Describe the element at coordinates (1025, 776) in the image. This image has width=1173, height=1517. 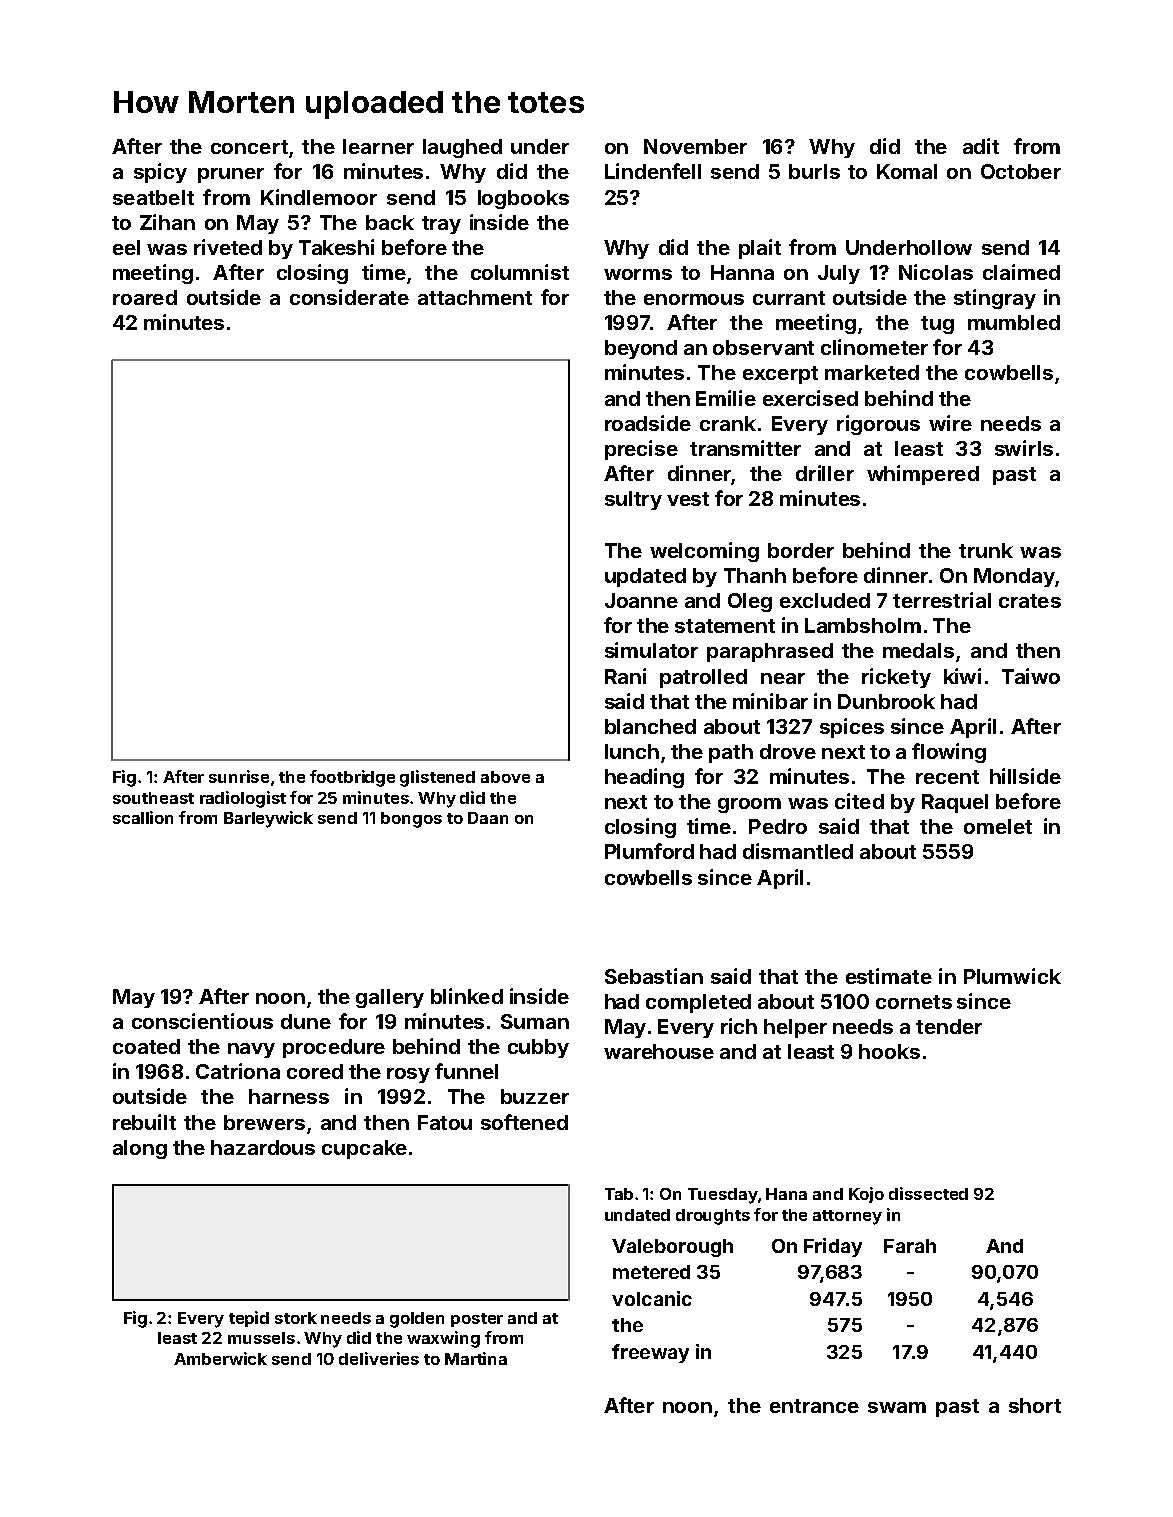
I see `hillside` at that location.
